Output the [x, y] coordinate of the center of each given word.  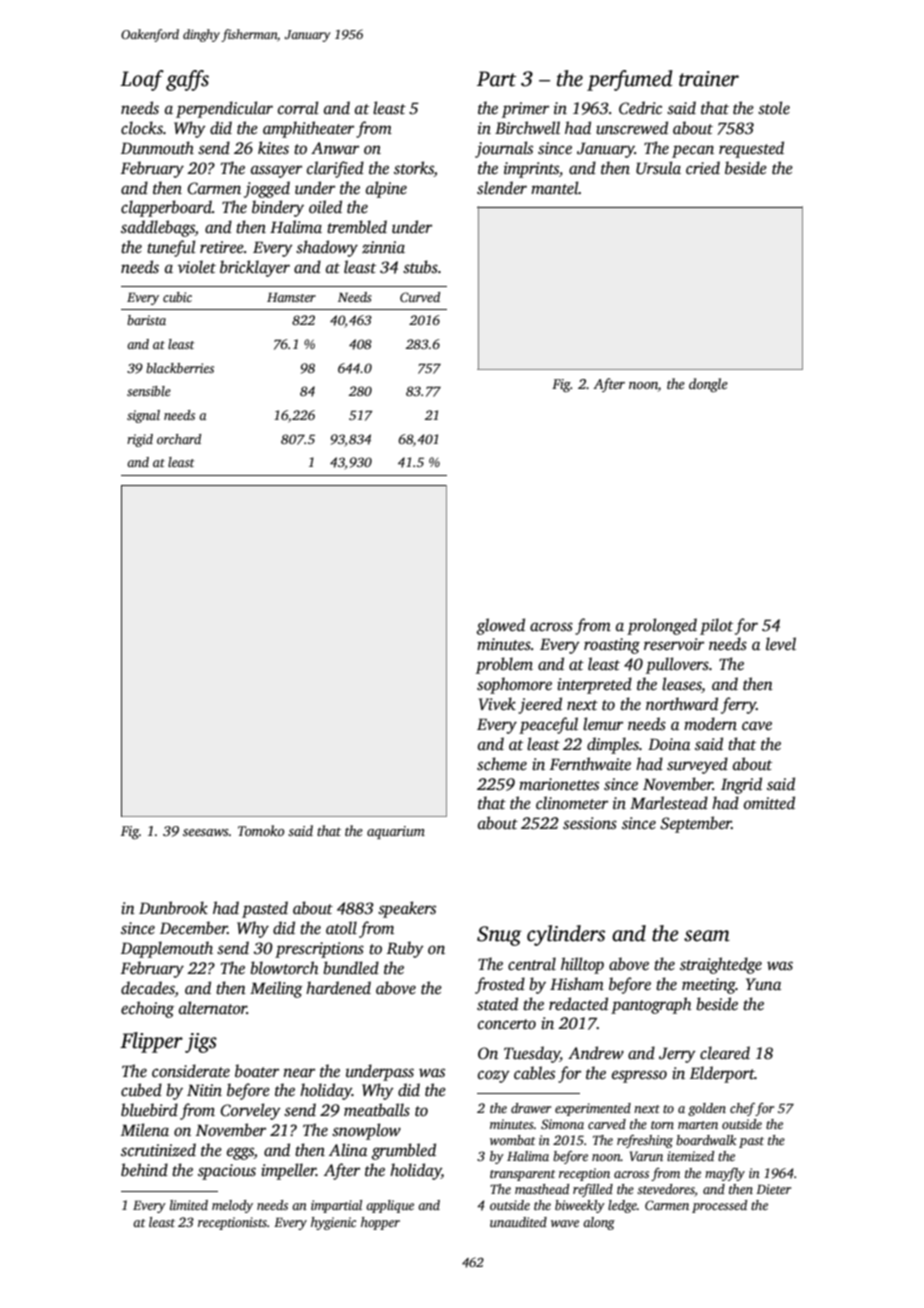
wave [565, 1223]
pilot [716, 626]
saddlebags [158, 228]
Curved [420, 297]
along [599, 1223]
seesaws [206, 832]
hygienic [333, 1223]
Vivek [497, 704]
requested [751, 149]
